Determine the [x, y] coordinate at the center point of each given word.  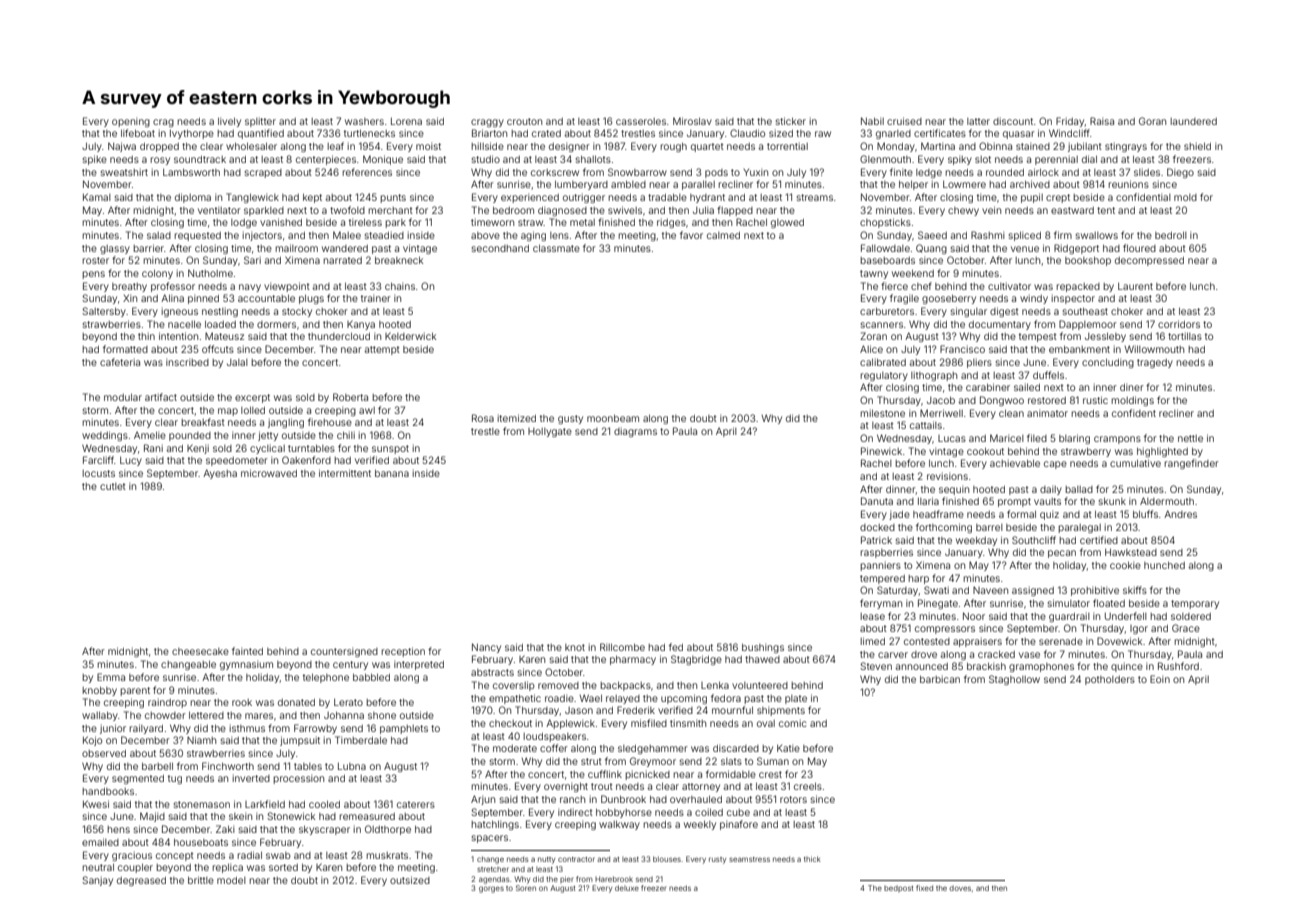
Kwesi [96, 804]
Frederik [636, 710]
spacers [490, 839]
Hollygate [550, 432]
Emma [111, 677]
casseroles [641, 121]
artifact [161, 397]
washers [364, 121]
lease [872, 616]
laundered [1193, 121]
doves [960, 888]
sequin [954, 490]
